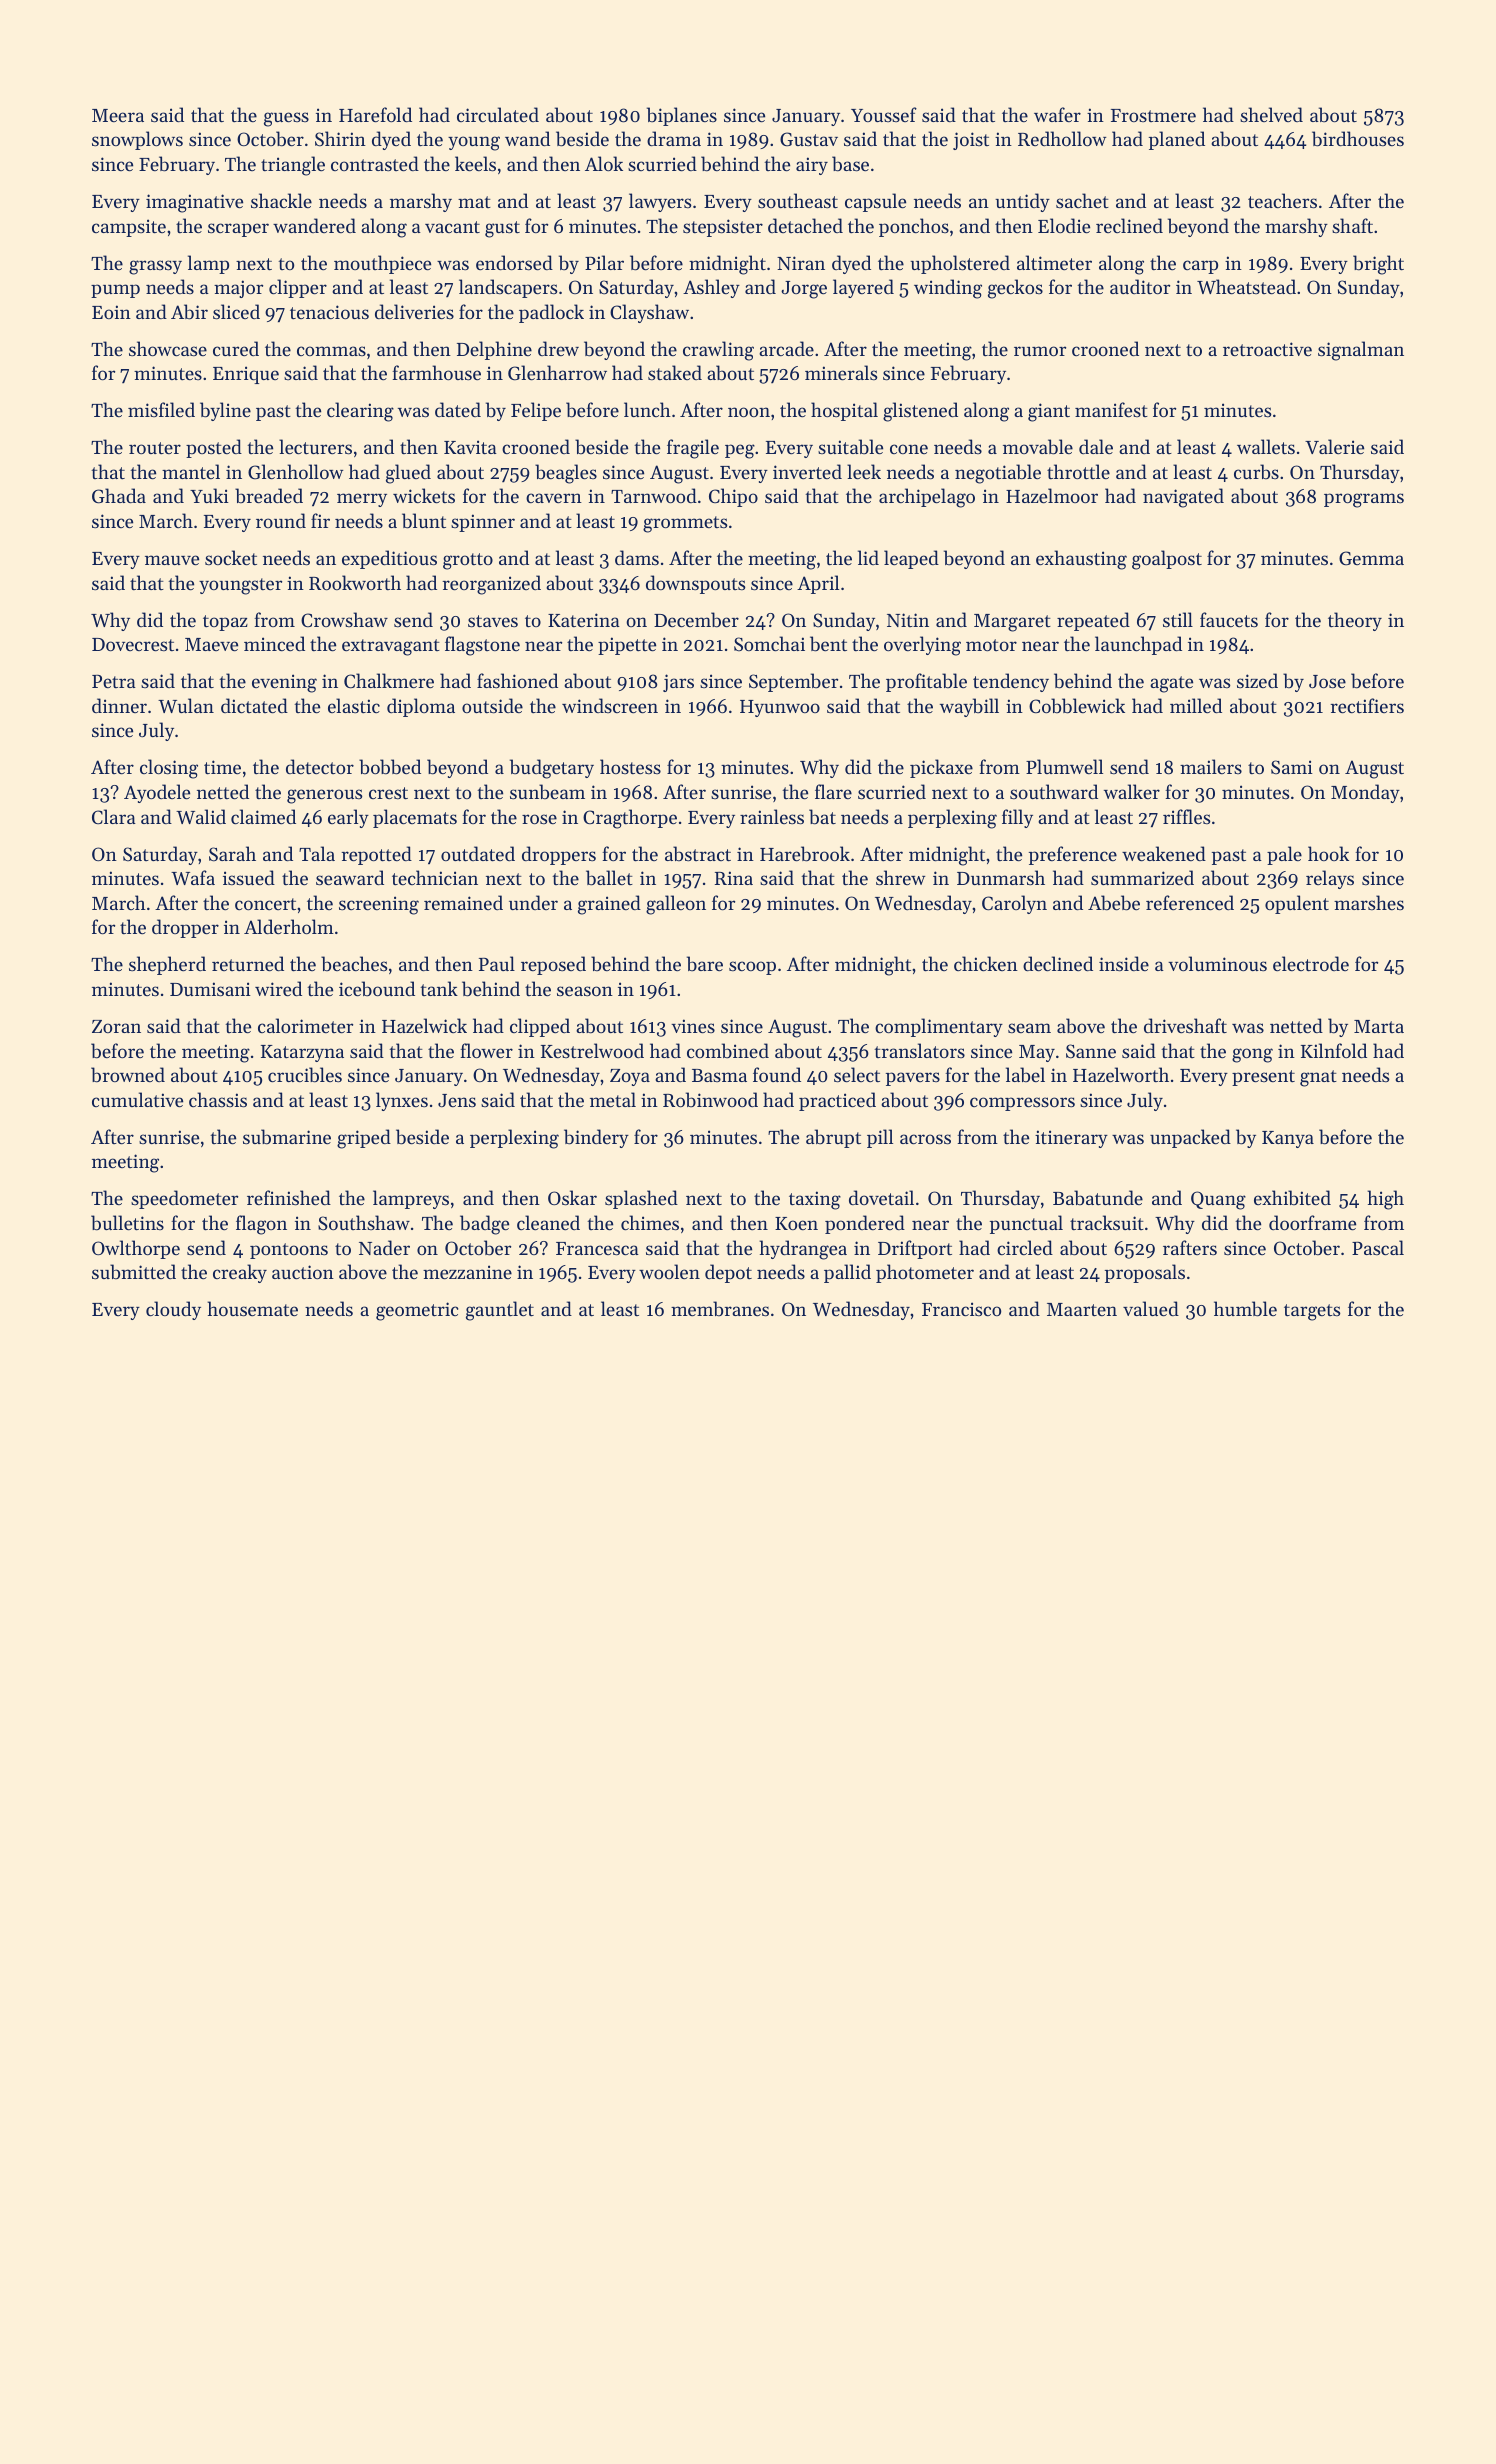 Image resolution: width=1496 pixels, height=2464 pixels. Describe the element at coordinates (740, 451) in the image. I see `peg` at that location.
